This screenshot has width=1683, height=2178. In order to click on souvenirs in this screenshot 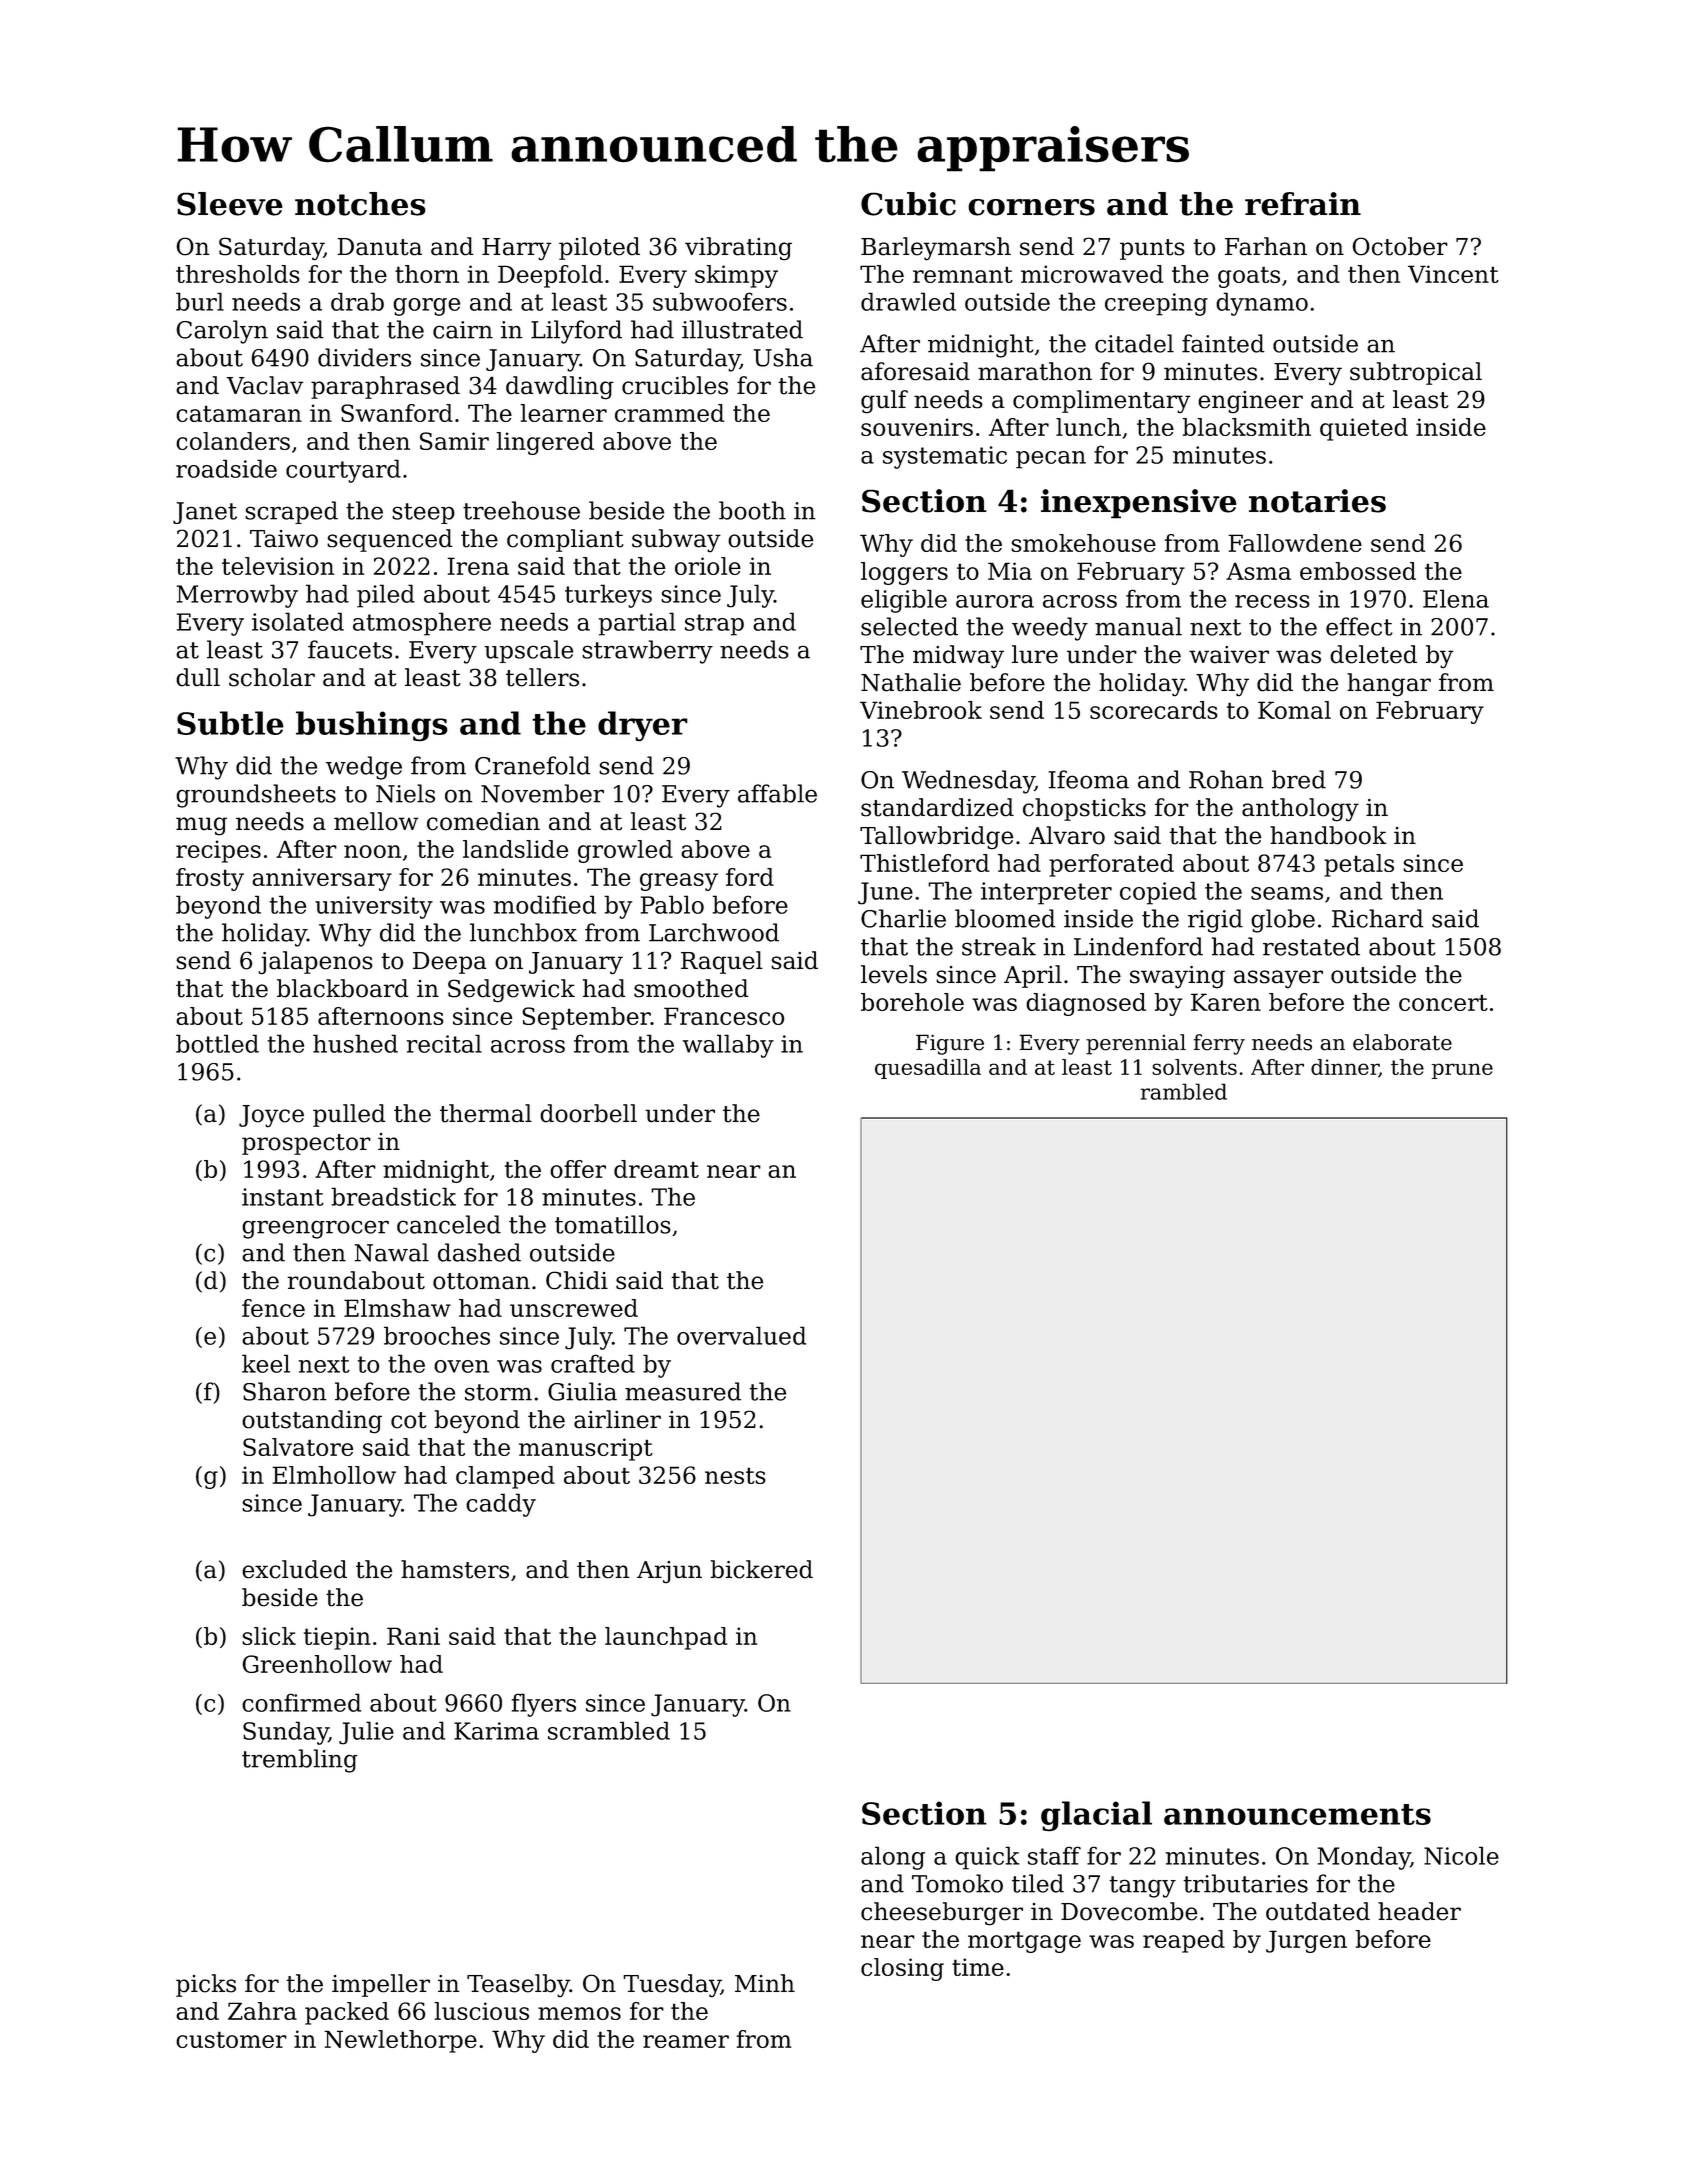, I will do `click(917, 427)`.
